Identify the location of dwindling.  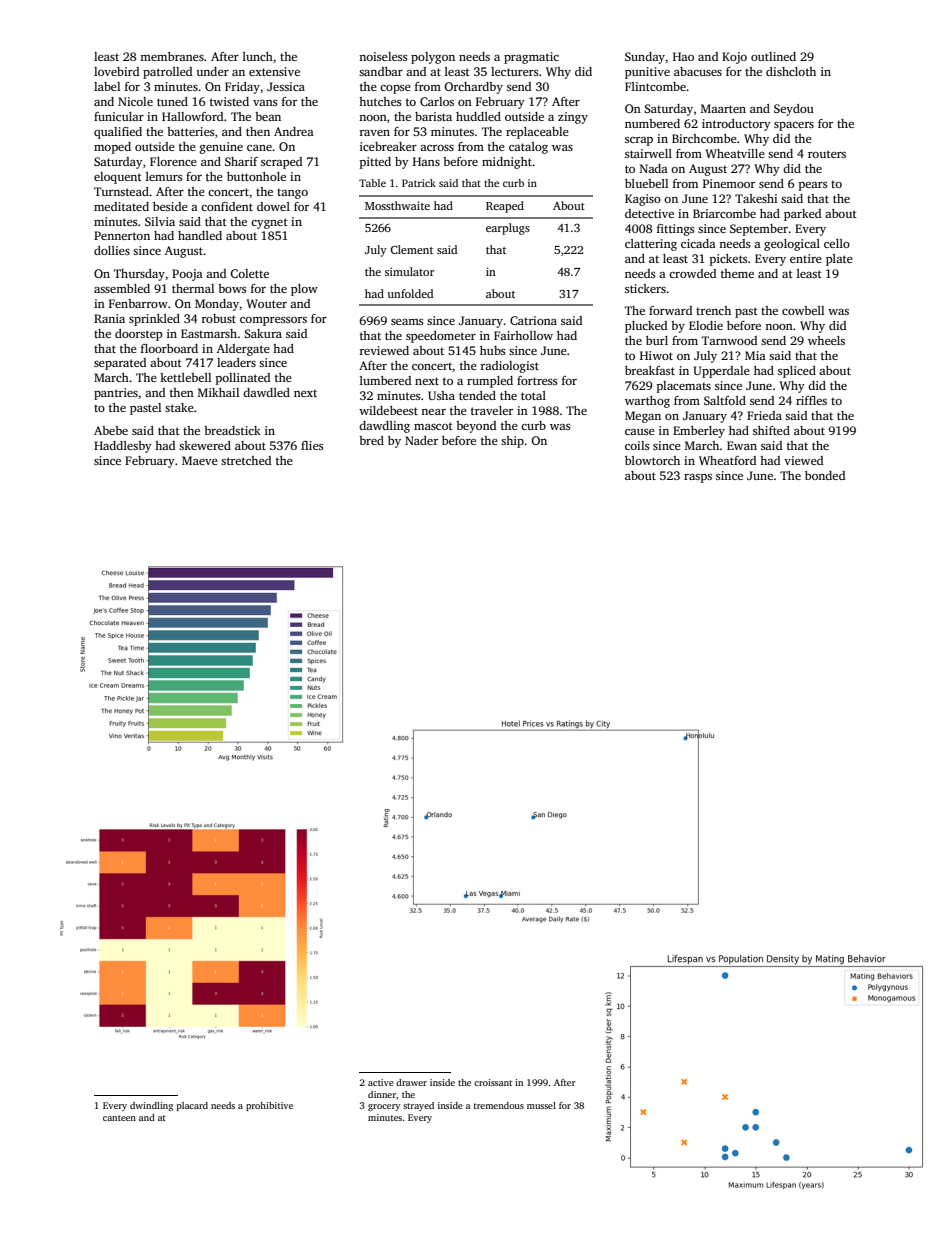
(151, 1106).
